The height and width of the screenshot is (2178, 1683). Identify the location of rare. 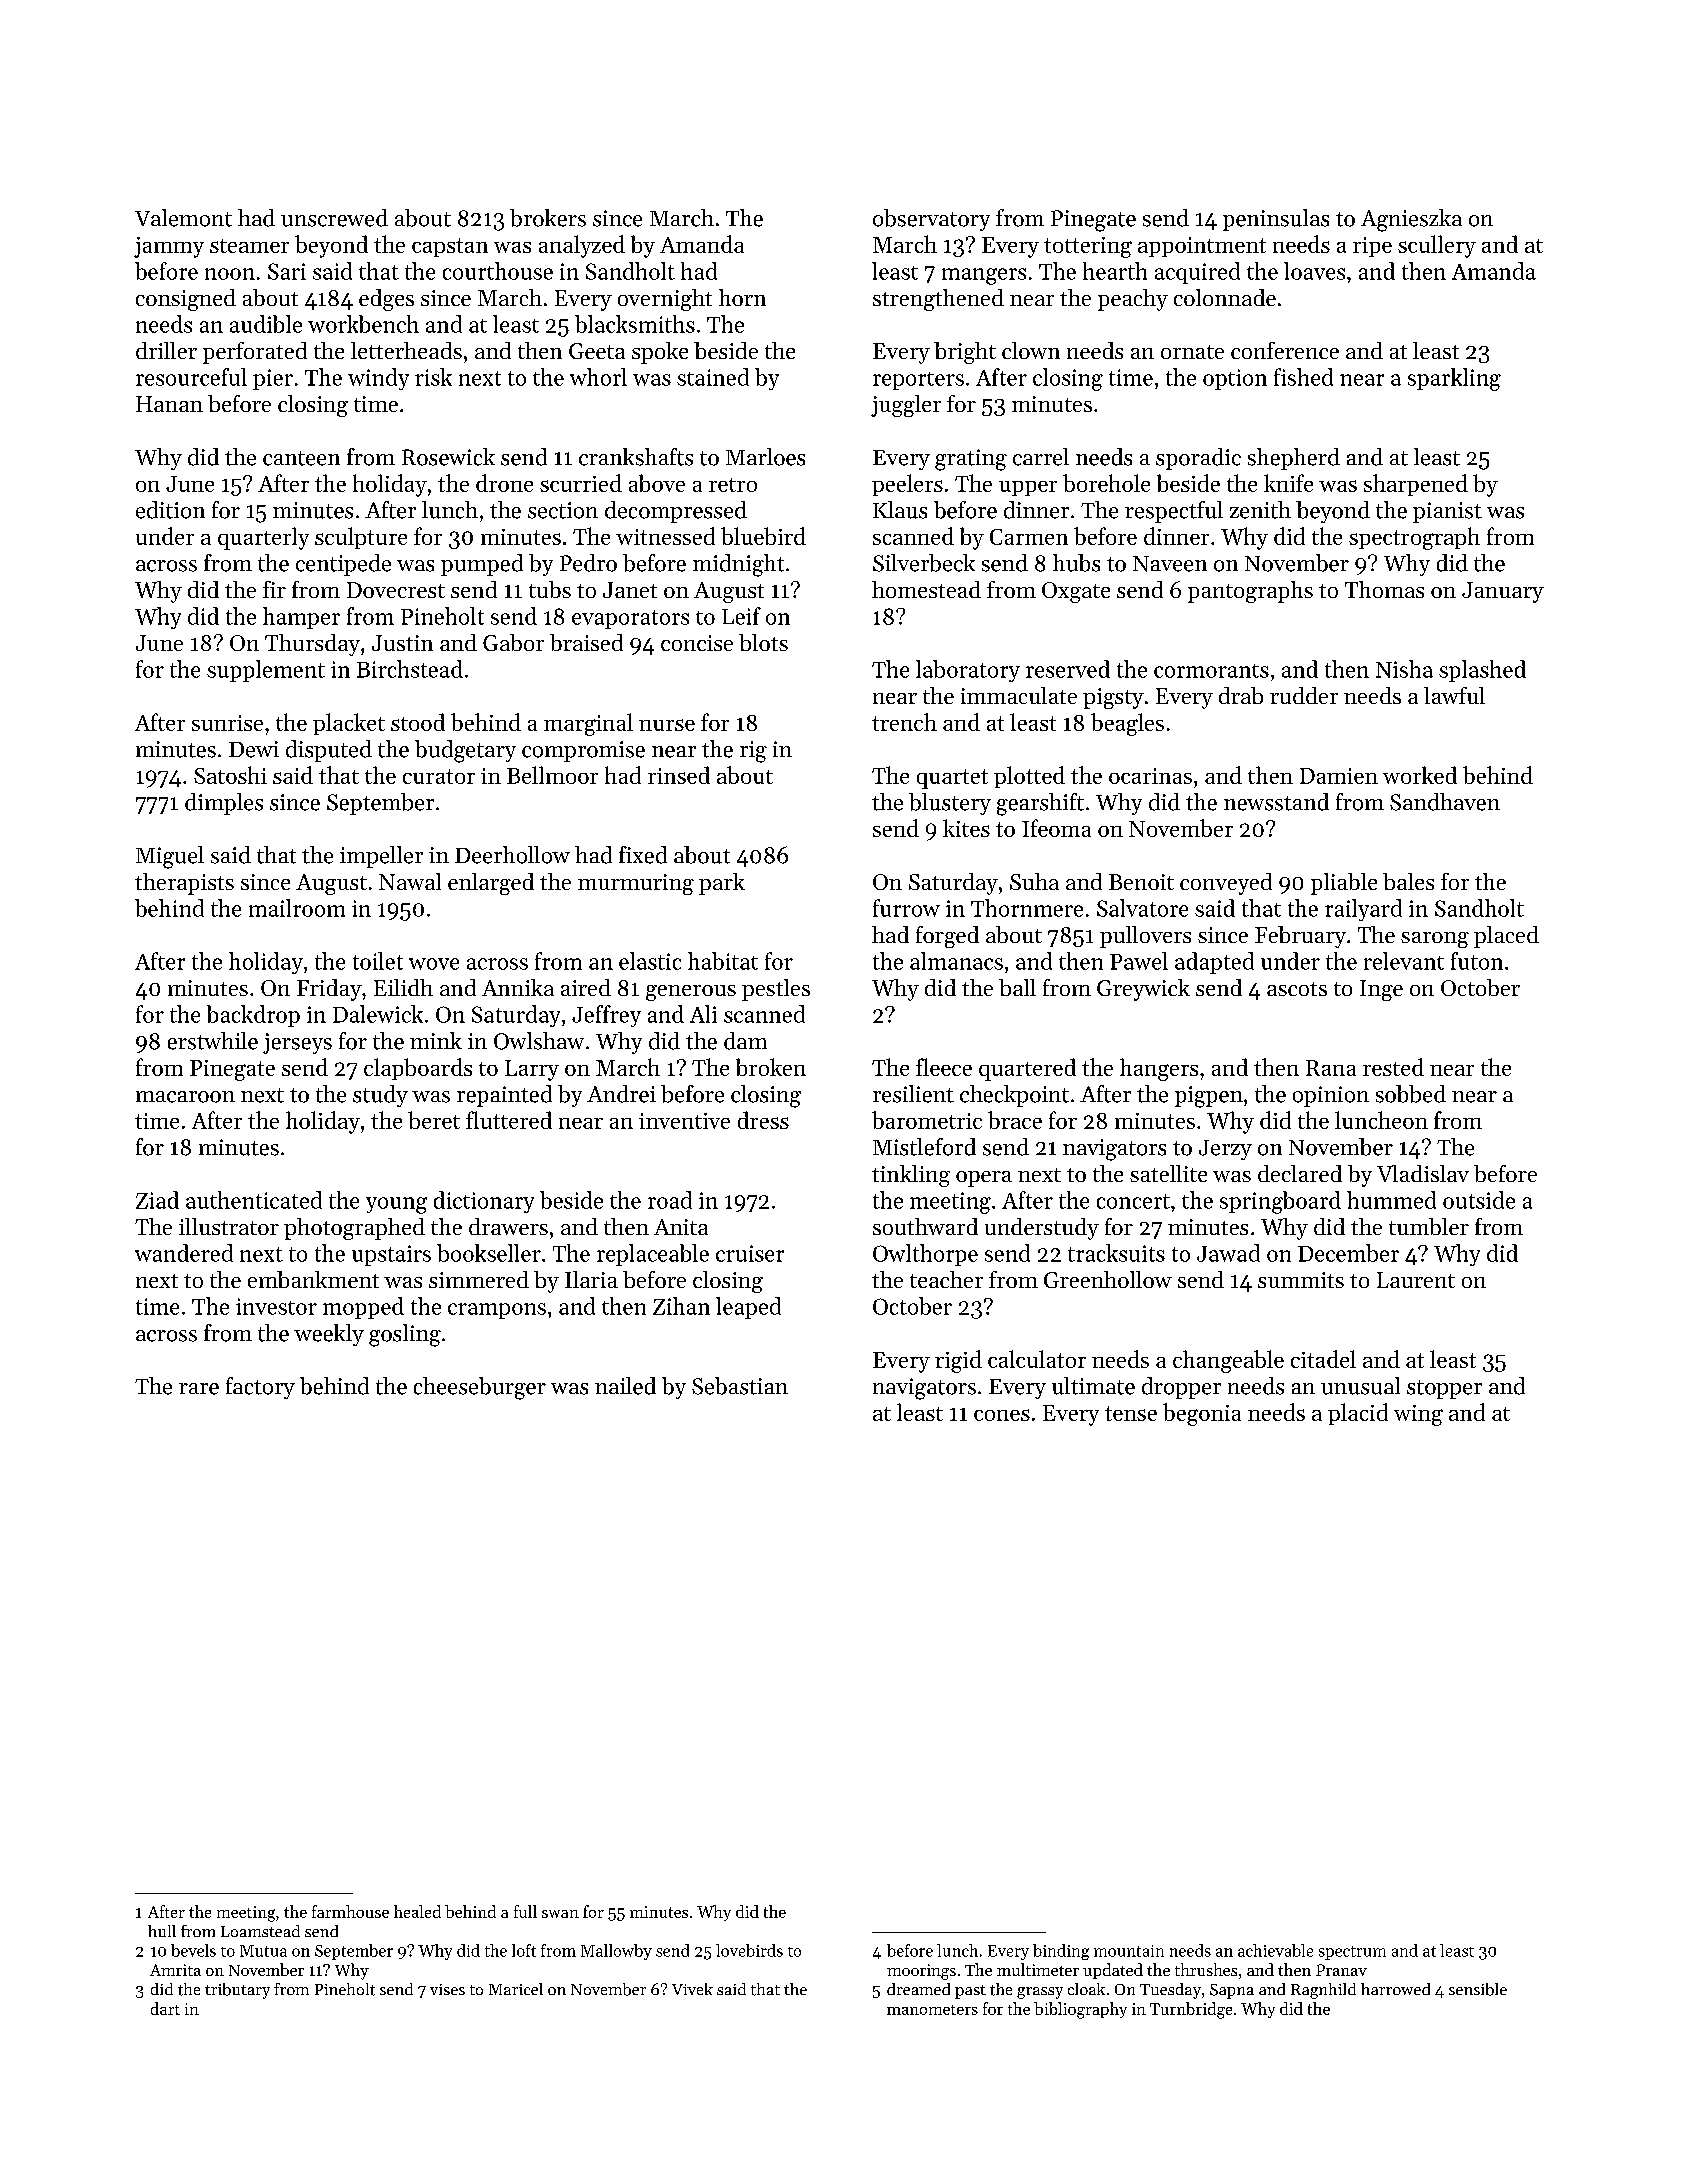
(199, 1389).
